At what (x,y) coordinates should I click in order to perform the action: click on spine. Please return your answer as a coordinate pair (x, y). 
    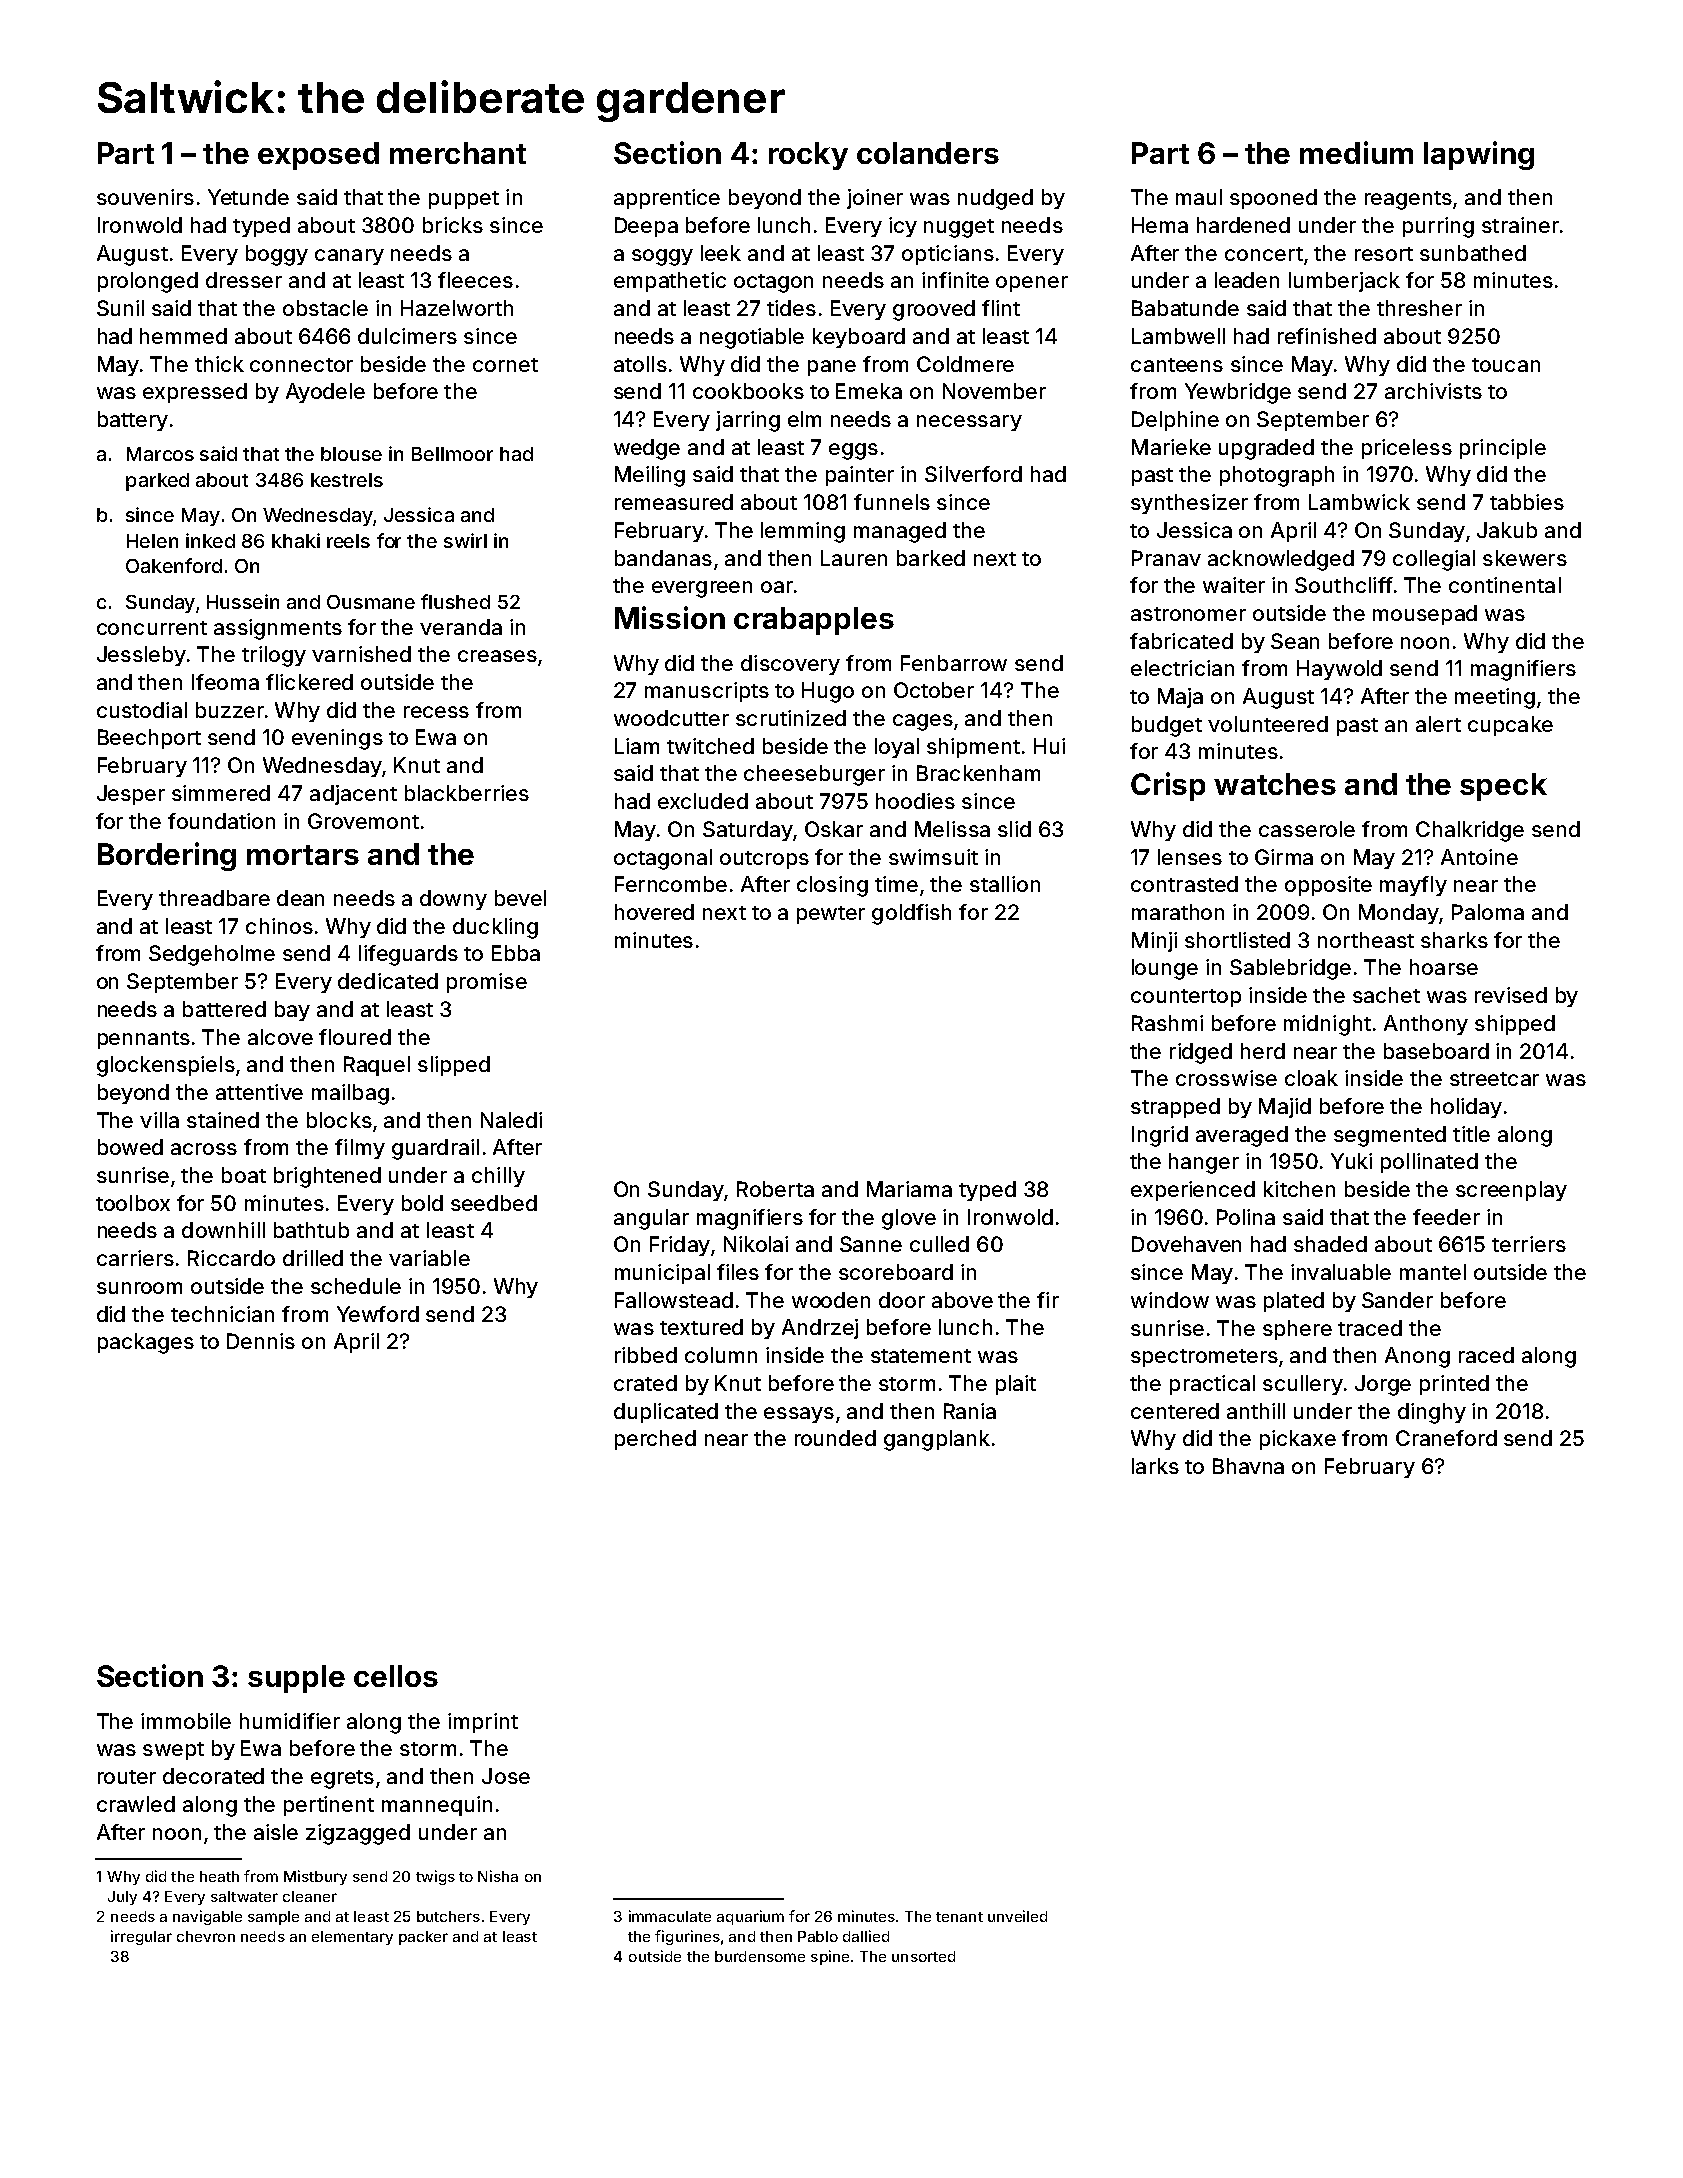
    Looking at the image, I should click on (830, 1957).
